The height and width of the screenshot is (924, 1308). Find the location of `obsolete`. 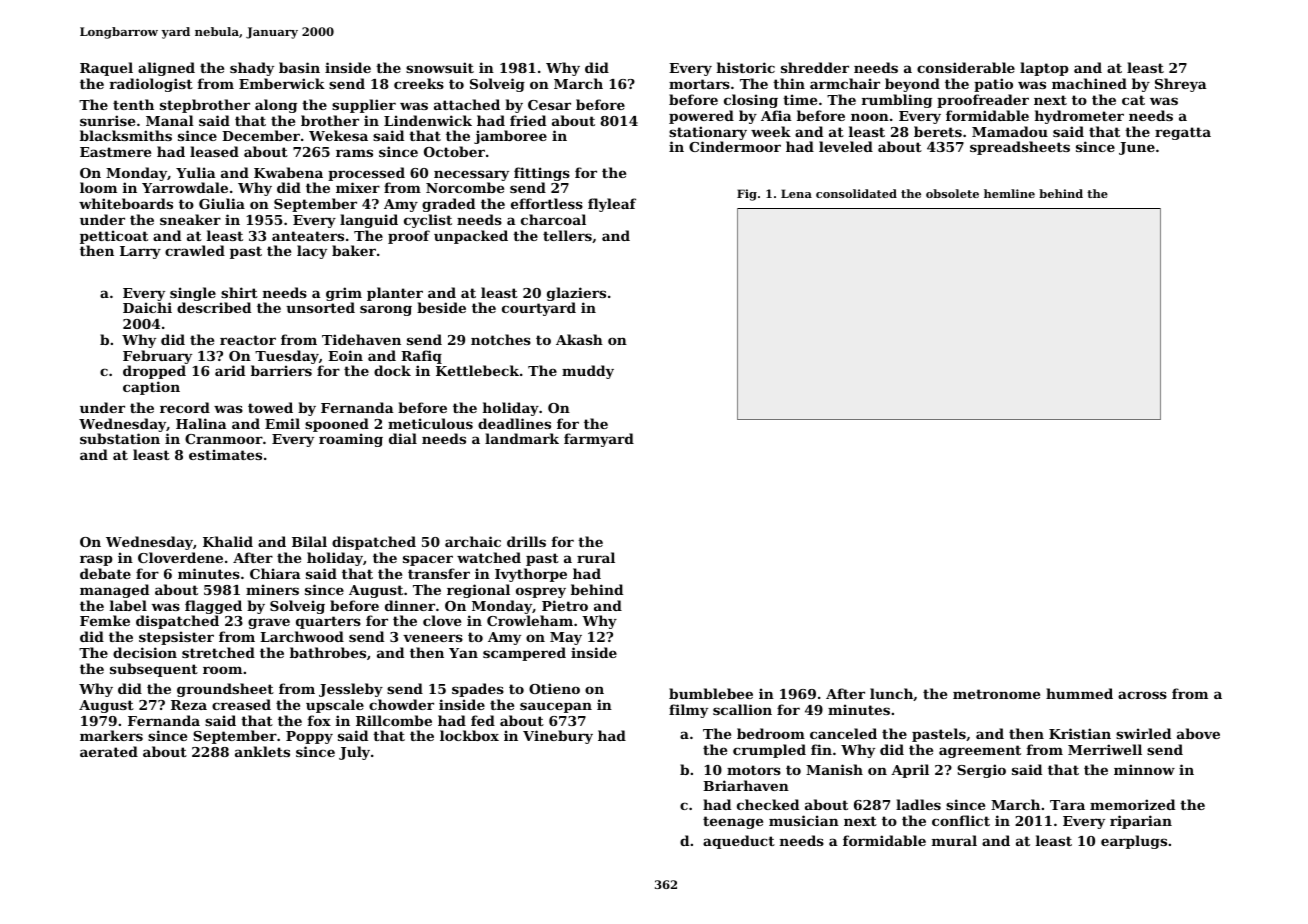

obsolete is located at coordinates (952, 193).
